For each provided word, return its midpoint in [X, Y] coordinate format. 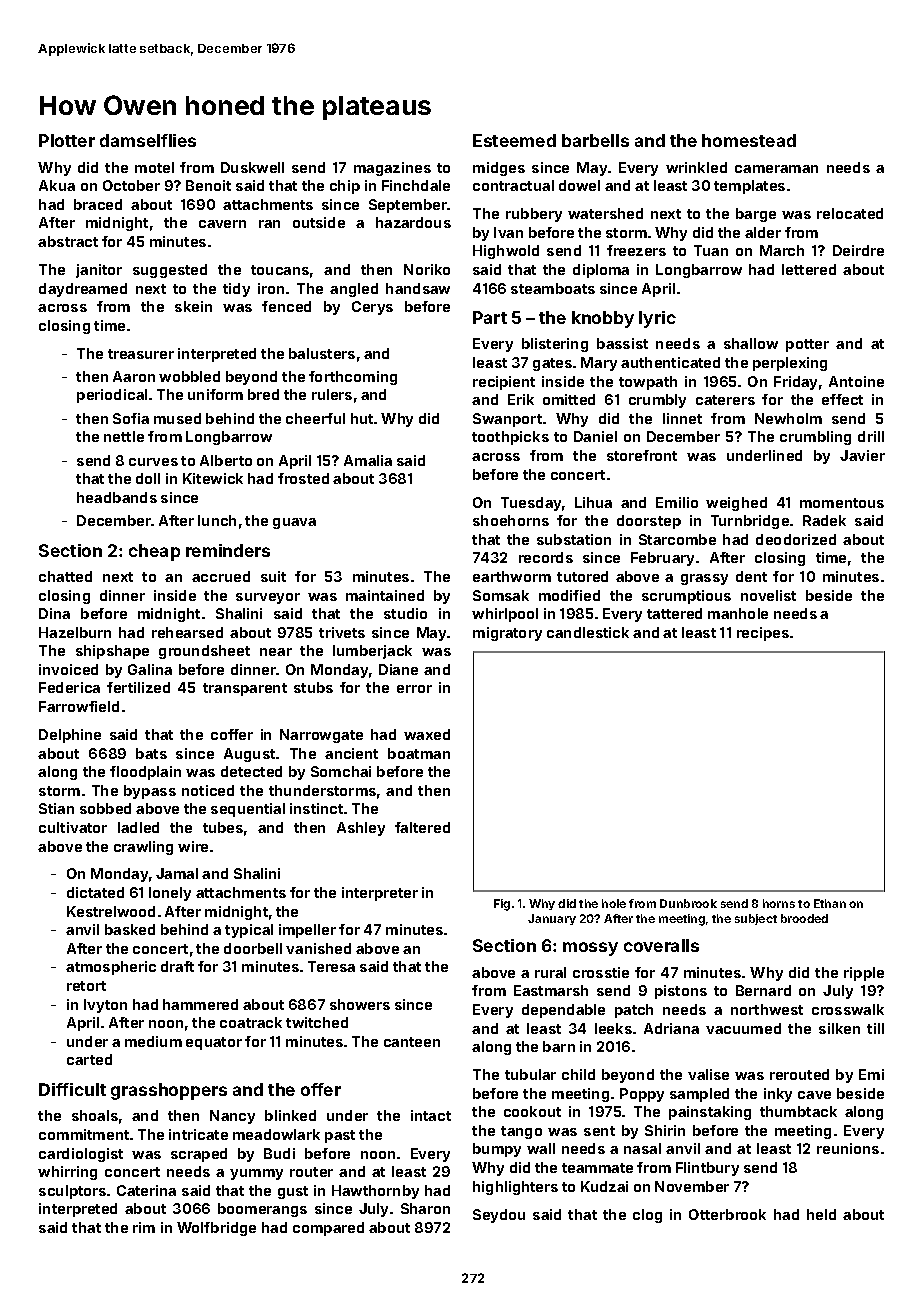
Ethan [830, 903]
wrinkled [696, 167]
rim [144, 1227]
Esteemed [514, 140]
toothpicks [510, 438]
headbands [117, 497]
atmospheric [111, 968]
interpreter [380, 894]
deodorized [796, 539]
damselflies [148, 140]
